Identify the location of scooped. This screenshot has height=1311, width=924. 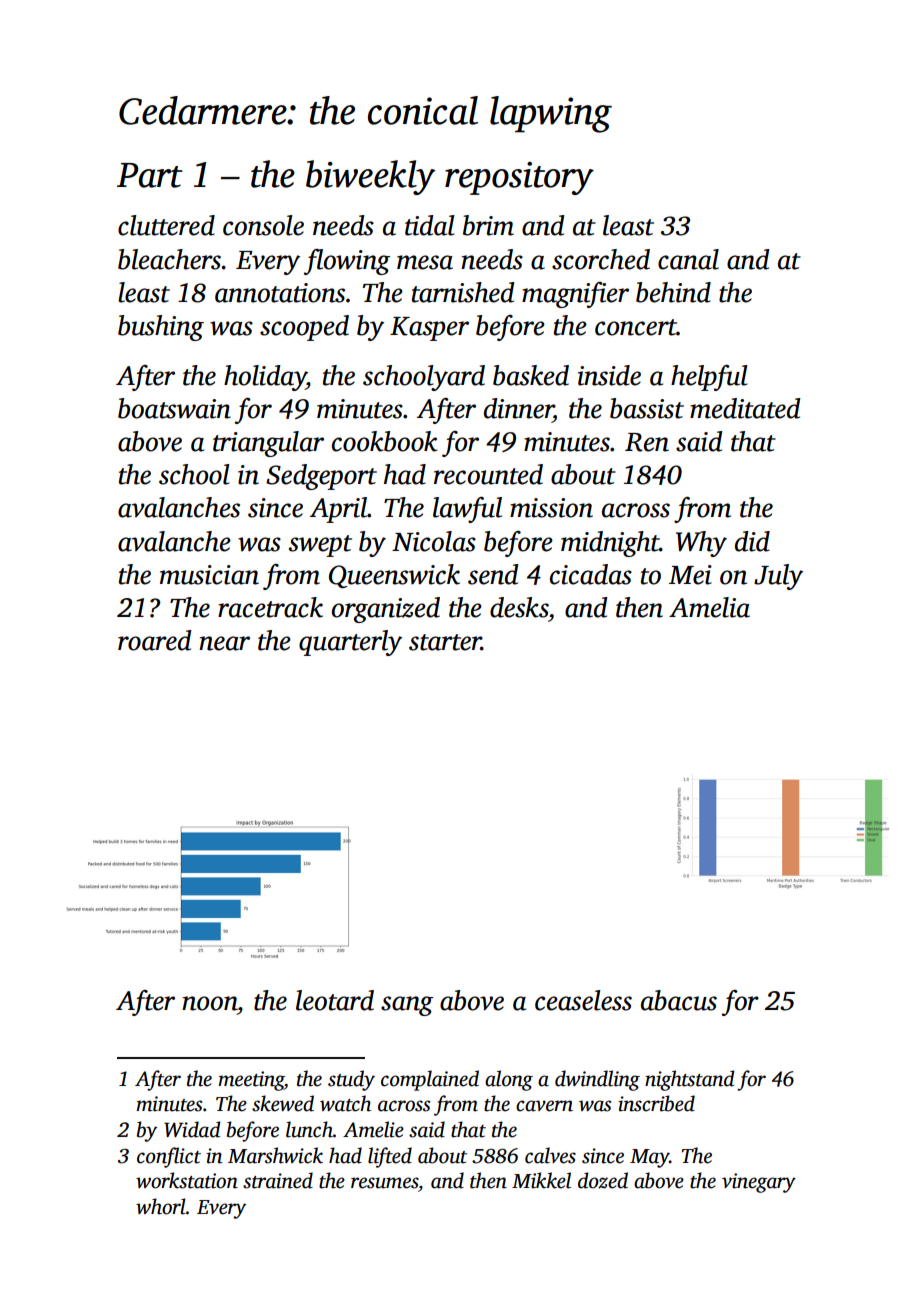
(304, 328).
